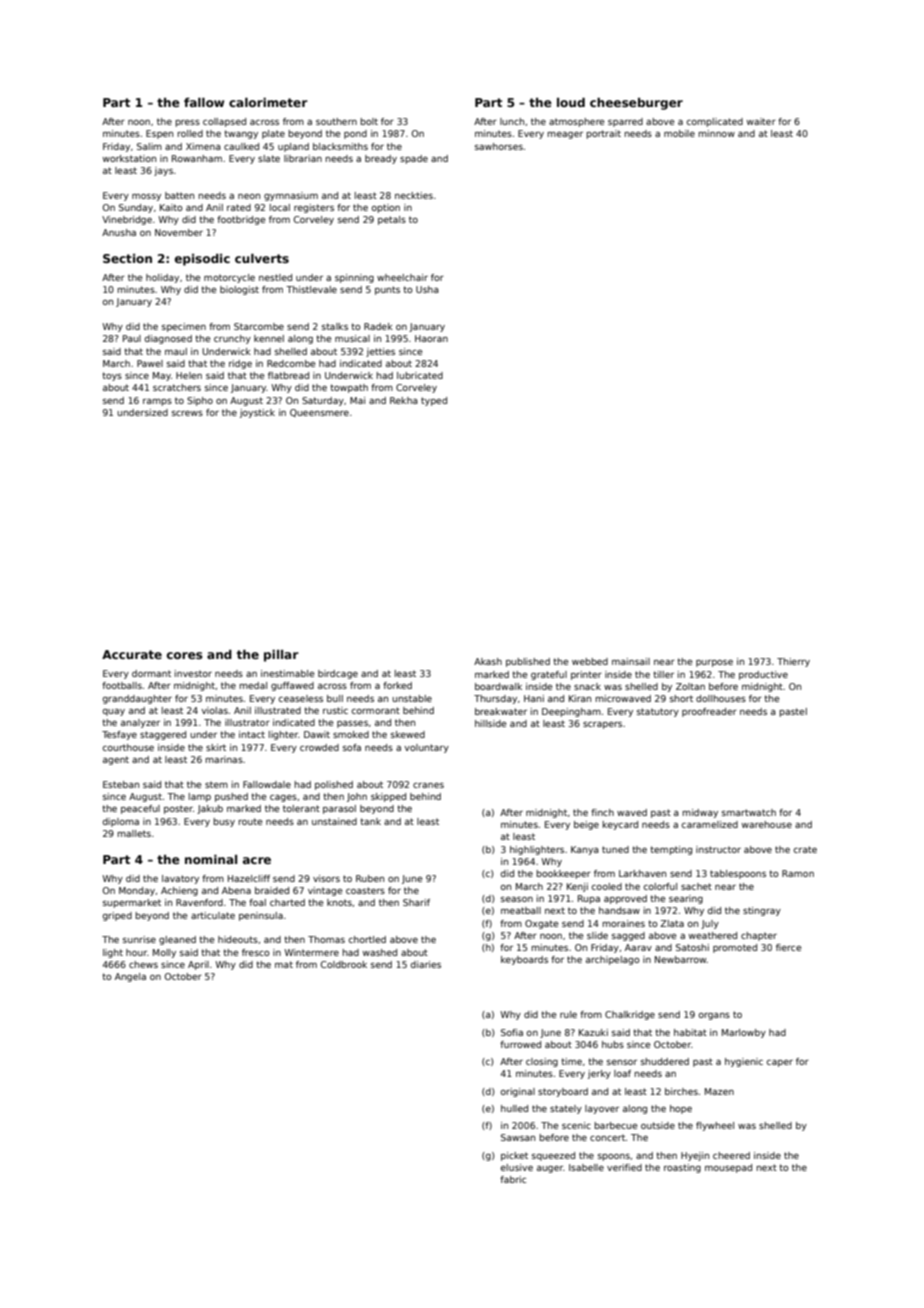 Image resolution: width=924 pixels, height=1308 pixels. I want to click on Coldbrook, so click(344, 964).
